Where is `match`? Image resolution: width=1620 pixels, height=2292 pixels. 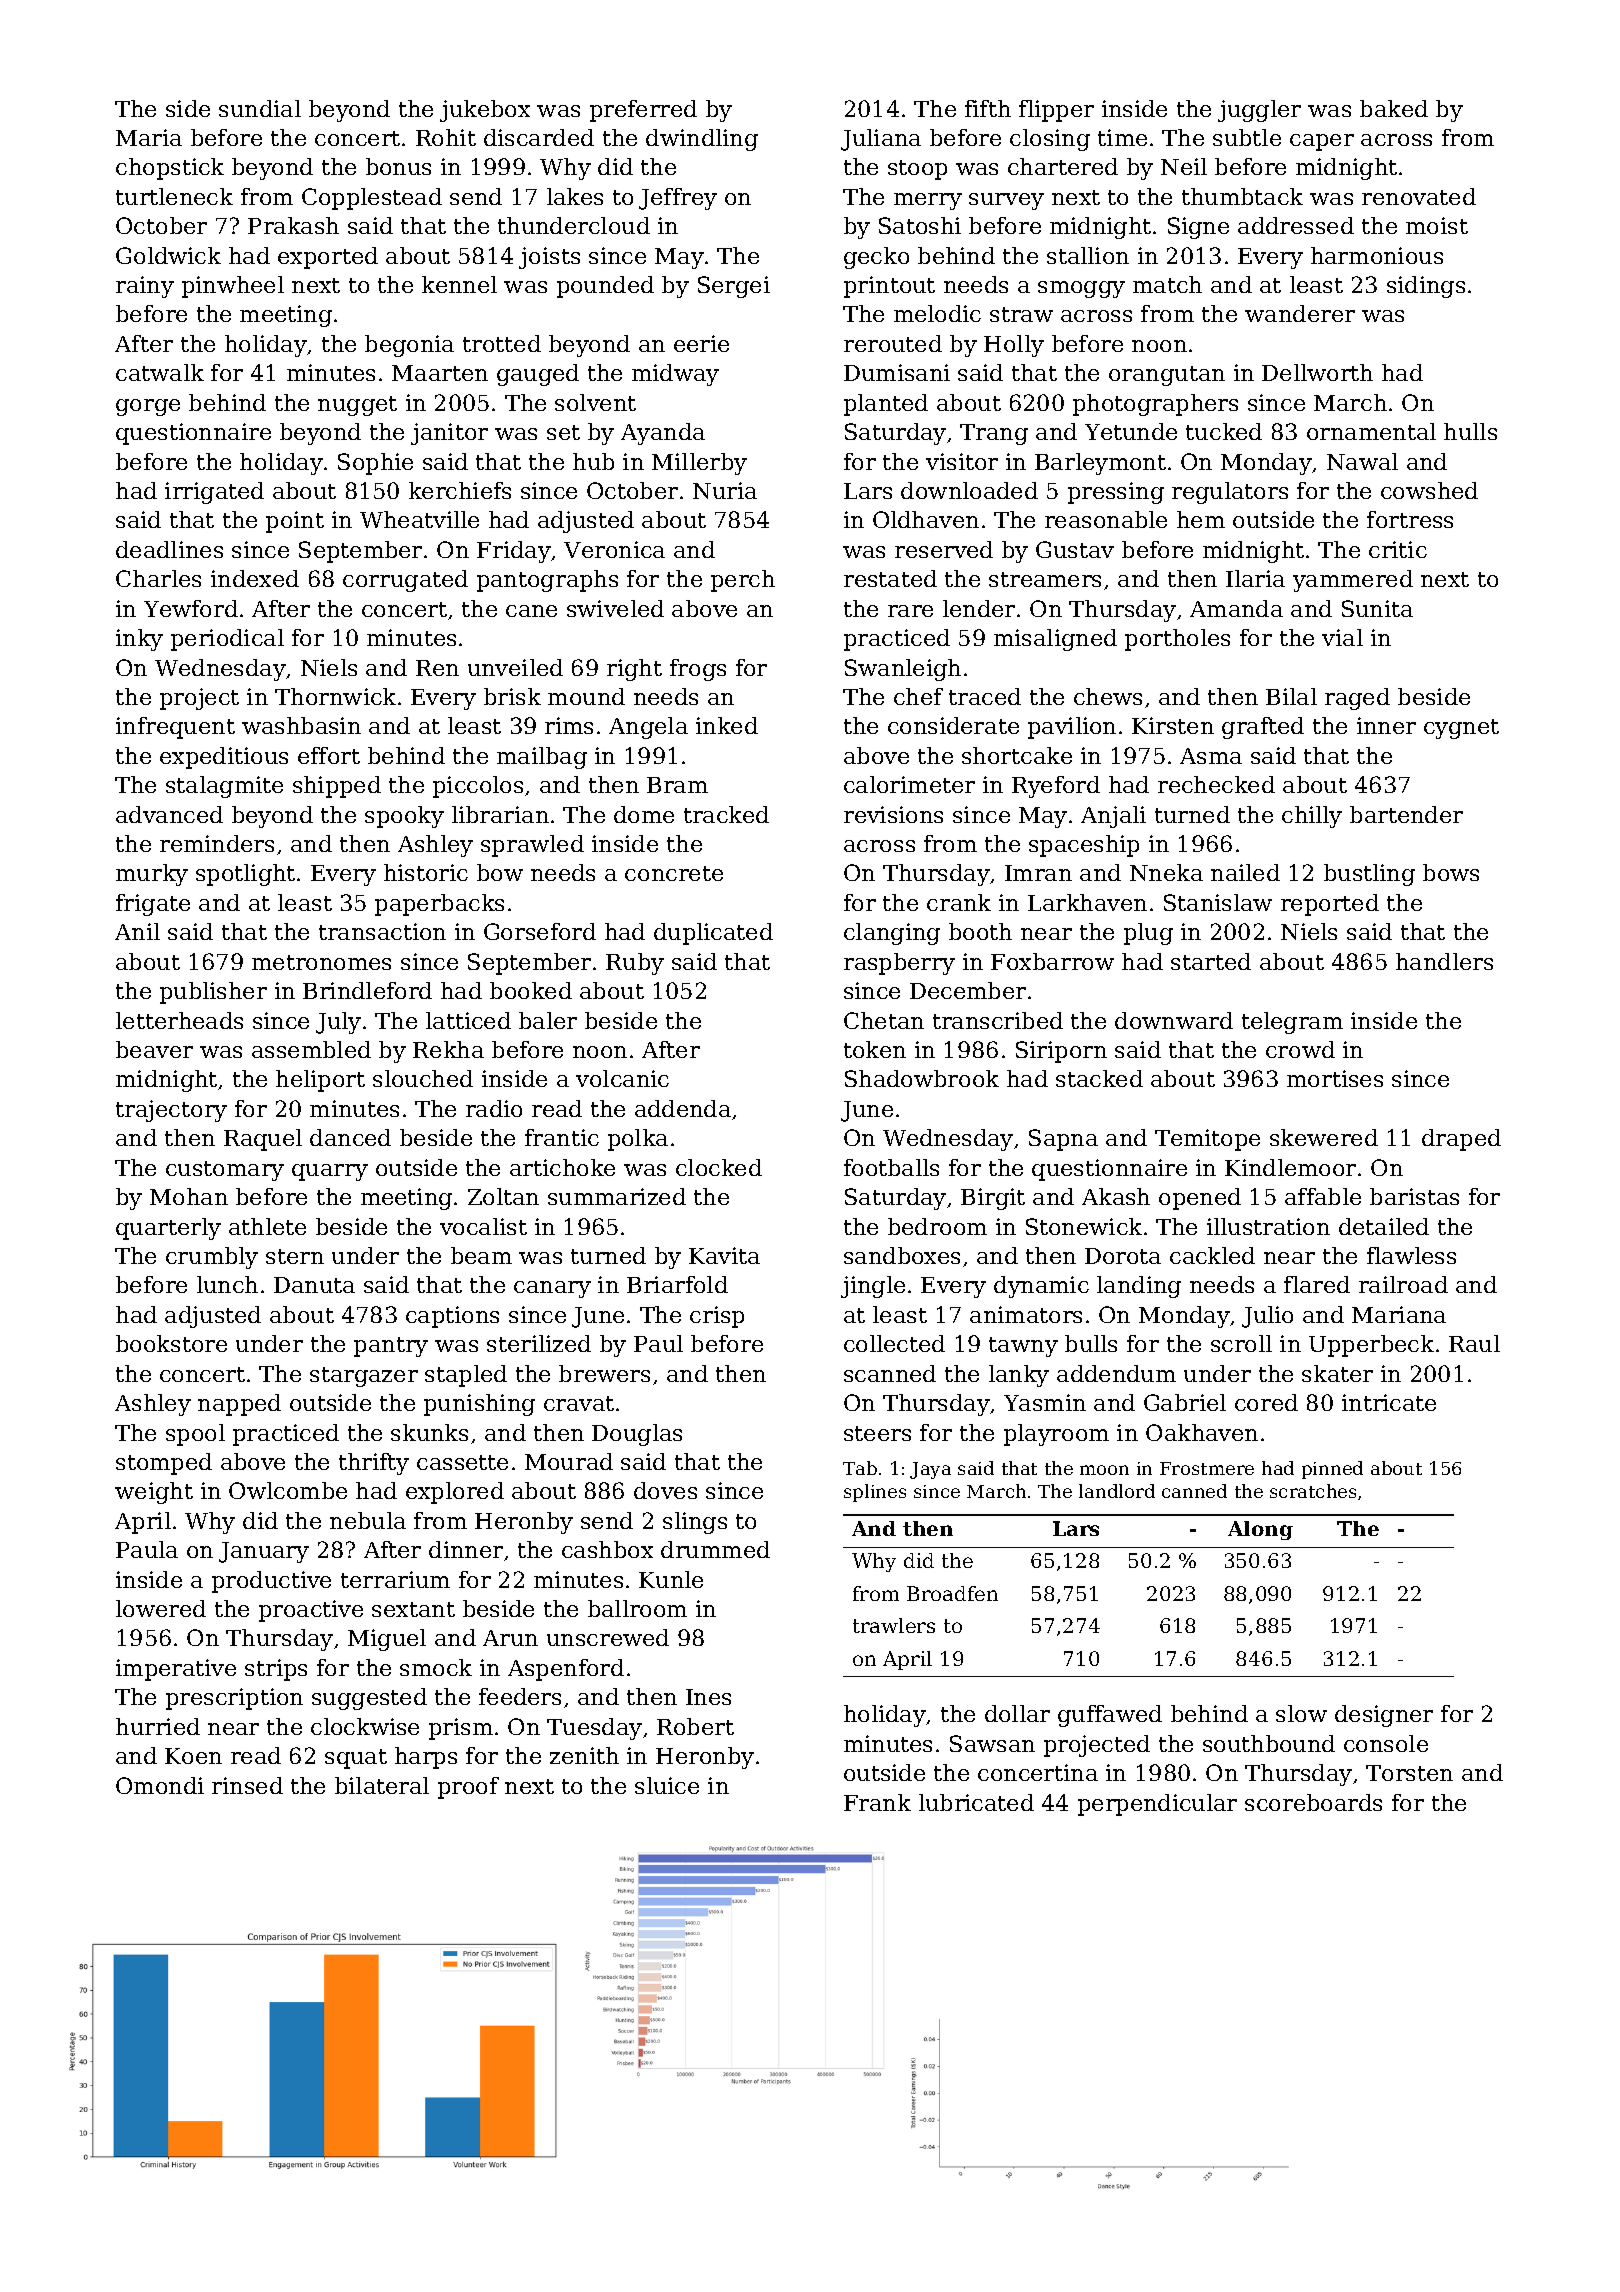
match is located at coordinates (1167, 284).
